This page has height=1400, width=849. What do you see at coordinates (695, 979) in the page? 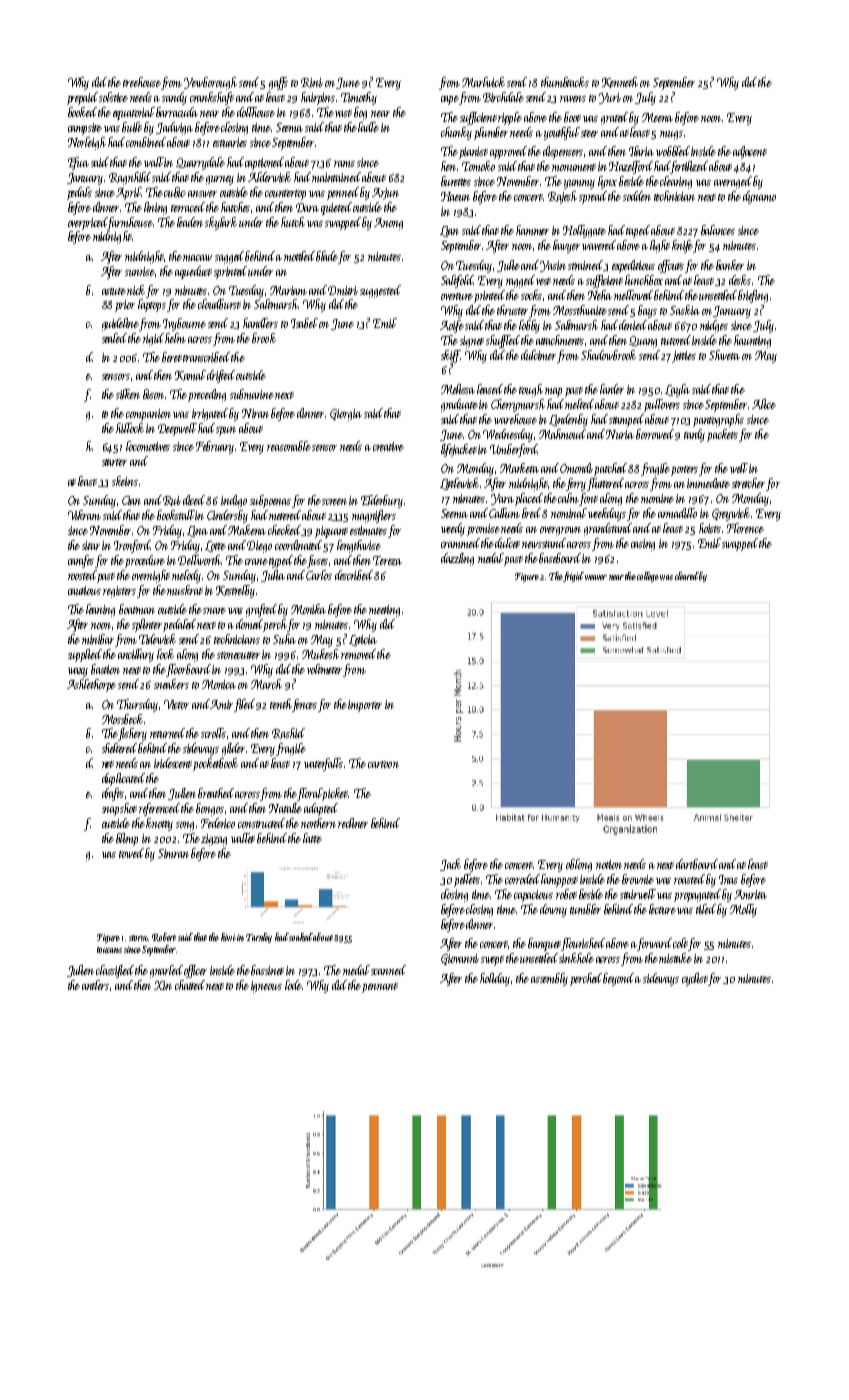
I see `cyclist` at bounding box center [695, 979].
